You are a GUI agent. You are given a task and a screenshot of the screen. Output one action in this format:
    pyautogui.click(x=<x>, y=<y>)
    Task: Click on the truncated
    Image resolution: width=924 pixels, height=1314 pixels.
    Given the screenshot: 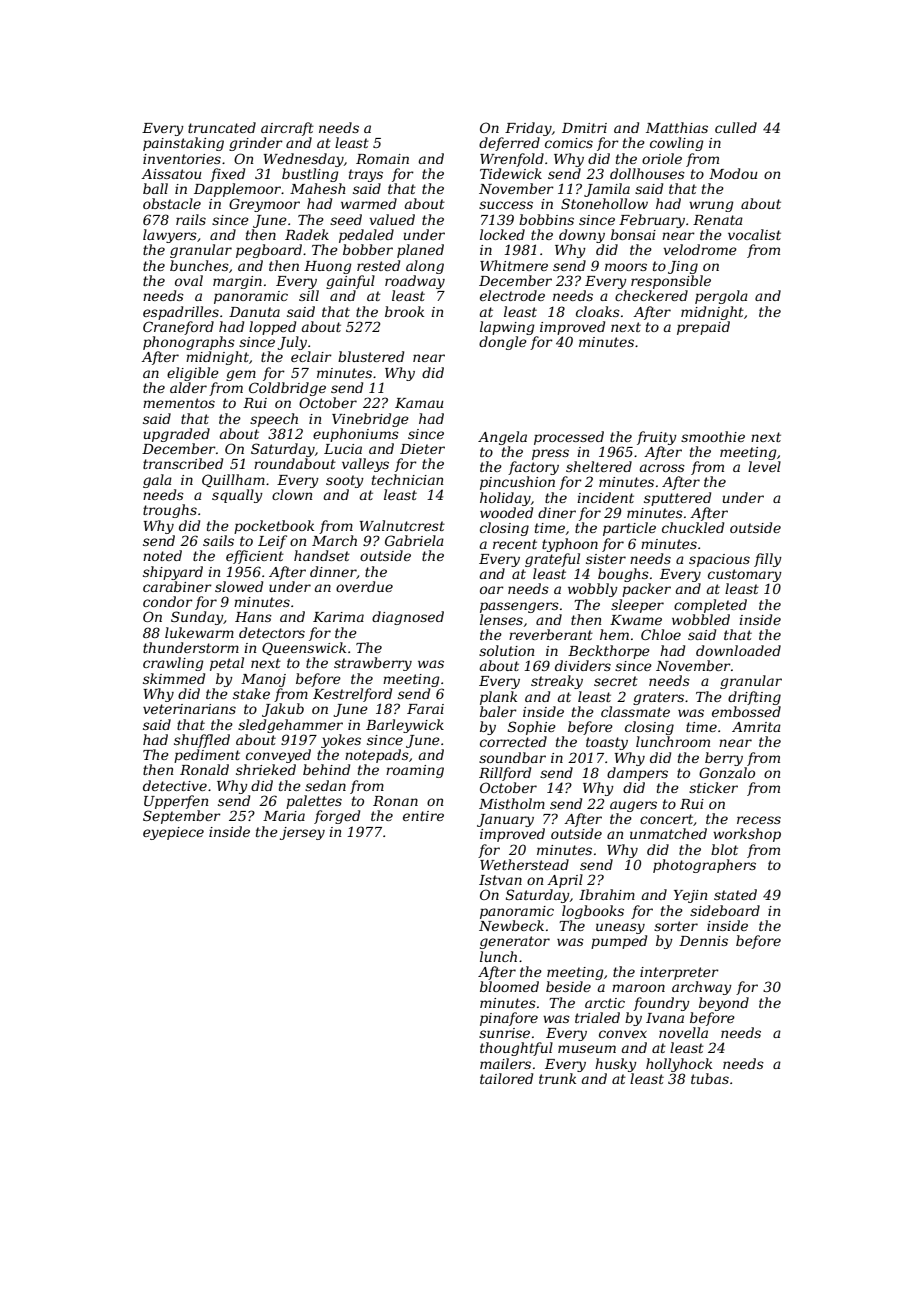 What is the action you would take?
    pyautogui.click(x=222, y=127)
